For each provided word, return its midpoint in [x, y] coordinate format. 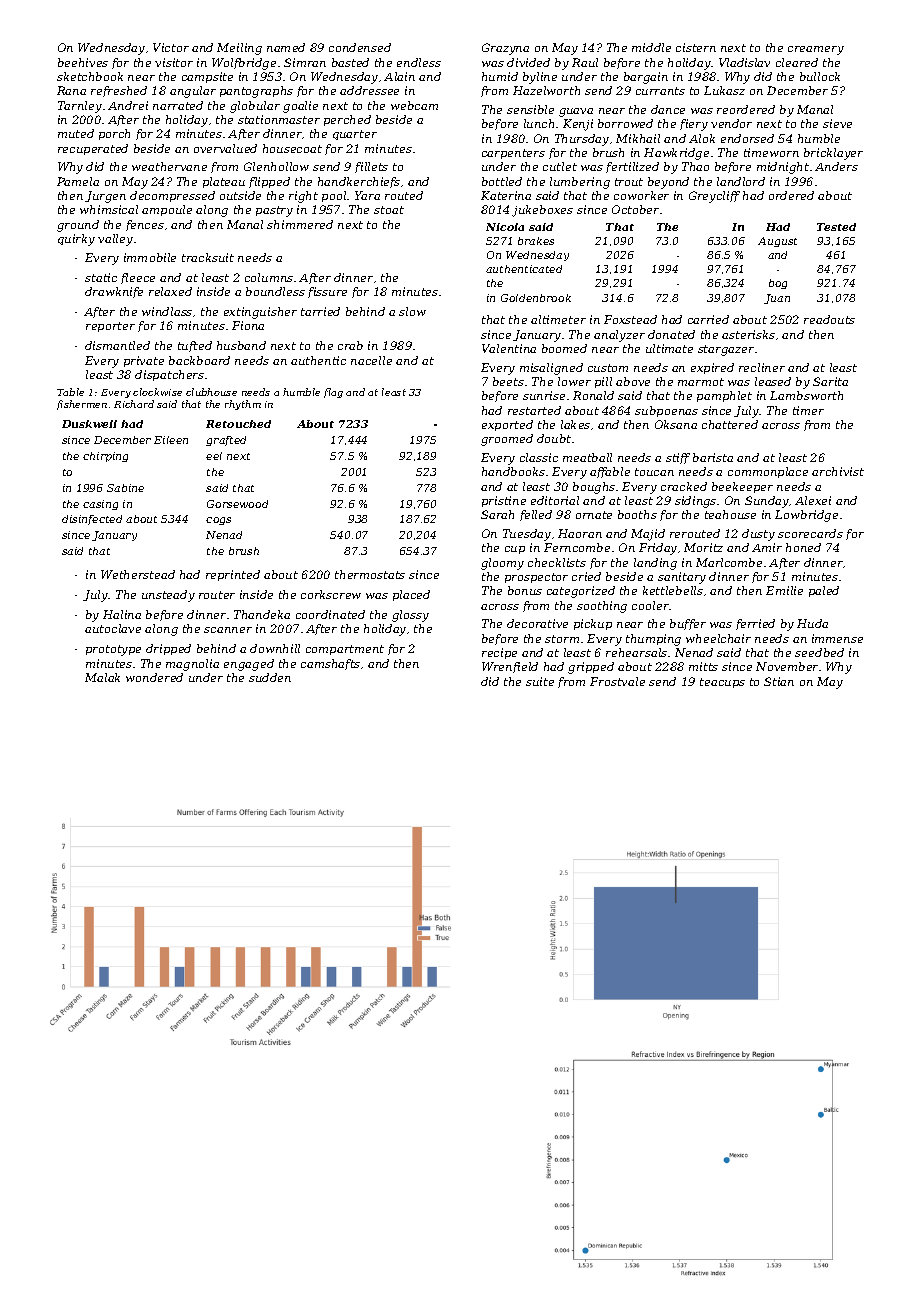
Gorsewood [237, 504]
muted [76, 133]
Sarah [497, 514]
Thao [695, 166]
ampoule [167, 210]
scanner [228, 630]
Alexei [813, 500]
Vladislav [744, 62]
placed [411, 595]
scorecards [810, 533]
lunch [539, 123]
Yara [367, 195]
